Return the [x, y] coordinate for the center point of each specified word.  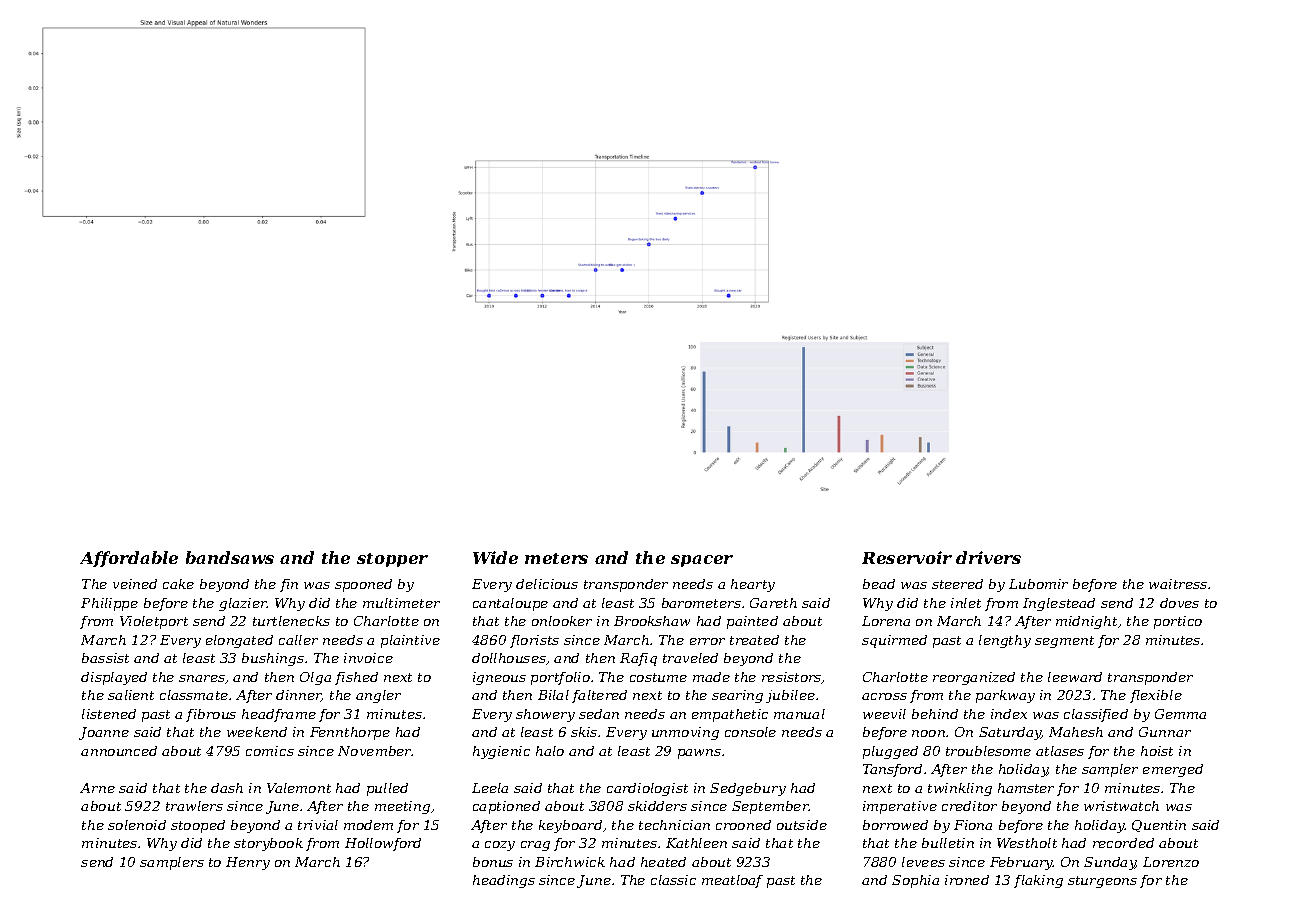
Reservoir [907, 557]
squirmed [894, 641]
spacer [702, 561]
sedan [599, 714]
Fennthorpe [350, 733]
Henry [248, 863]
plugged [890, 752]
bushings [273, 659]
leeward [1075, 677]
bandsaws [230, 557]
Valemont [299, 788]
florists [534, 641]
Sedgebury [748, 789]
